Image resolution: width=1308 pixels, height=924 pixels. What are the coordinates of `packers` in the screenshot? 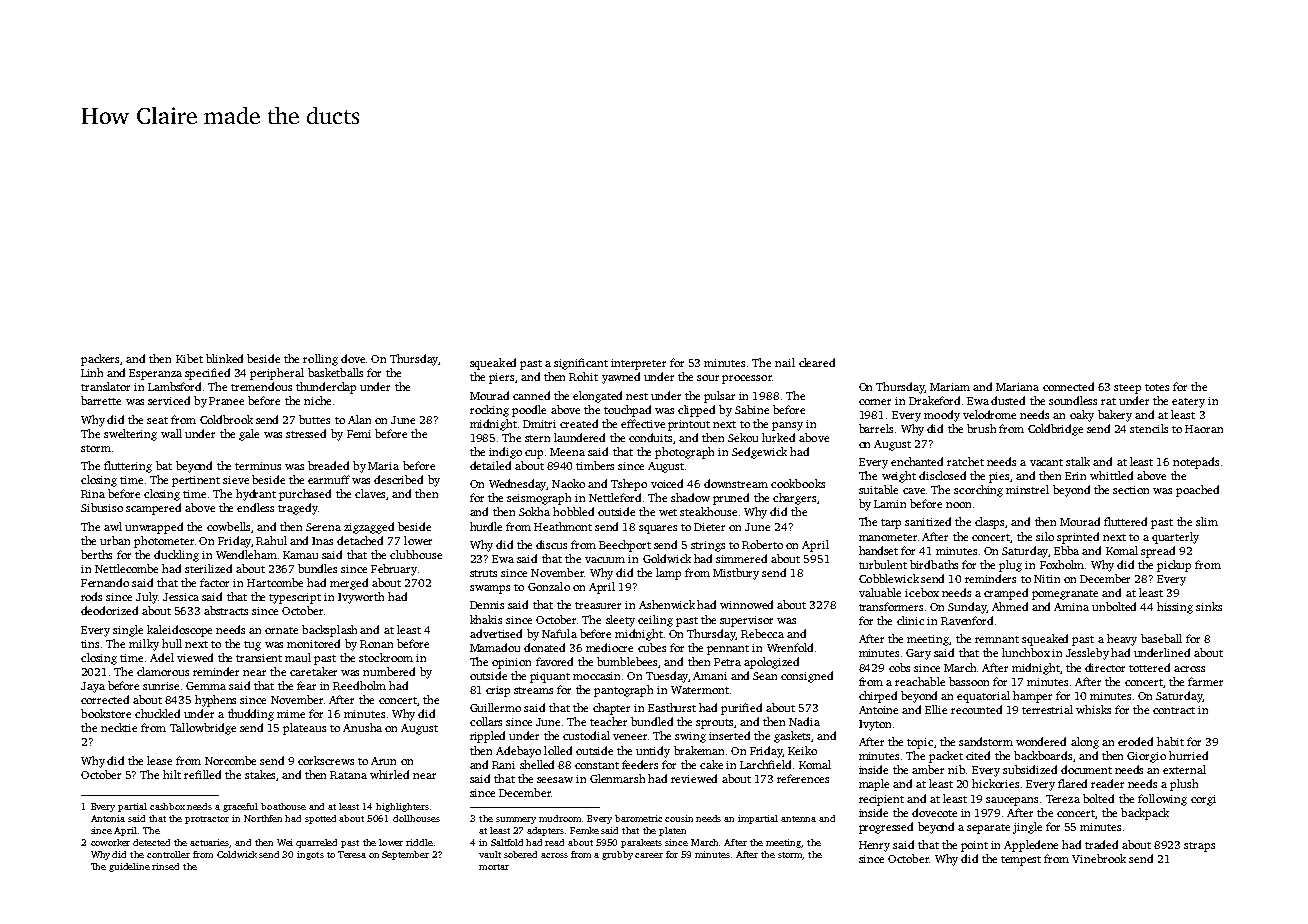 It's located at (100, 360).
